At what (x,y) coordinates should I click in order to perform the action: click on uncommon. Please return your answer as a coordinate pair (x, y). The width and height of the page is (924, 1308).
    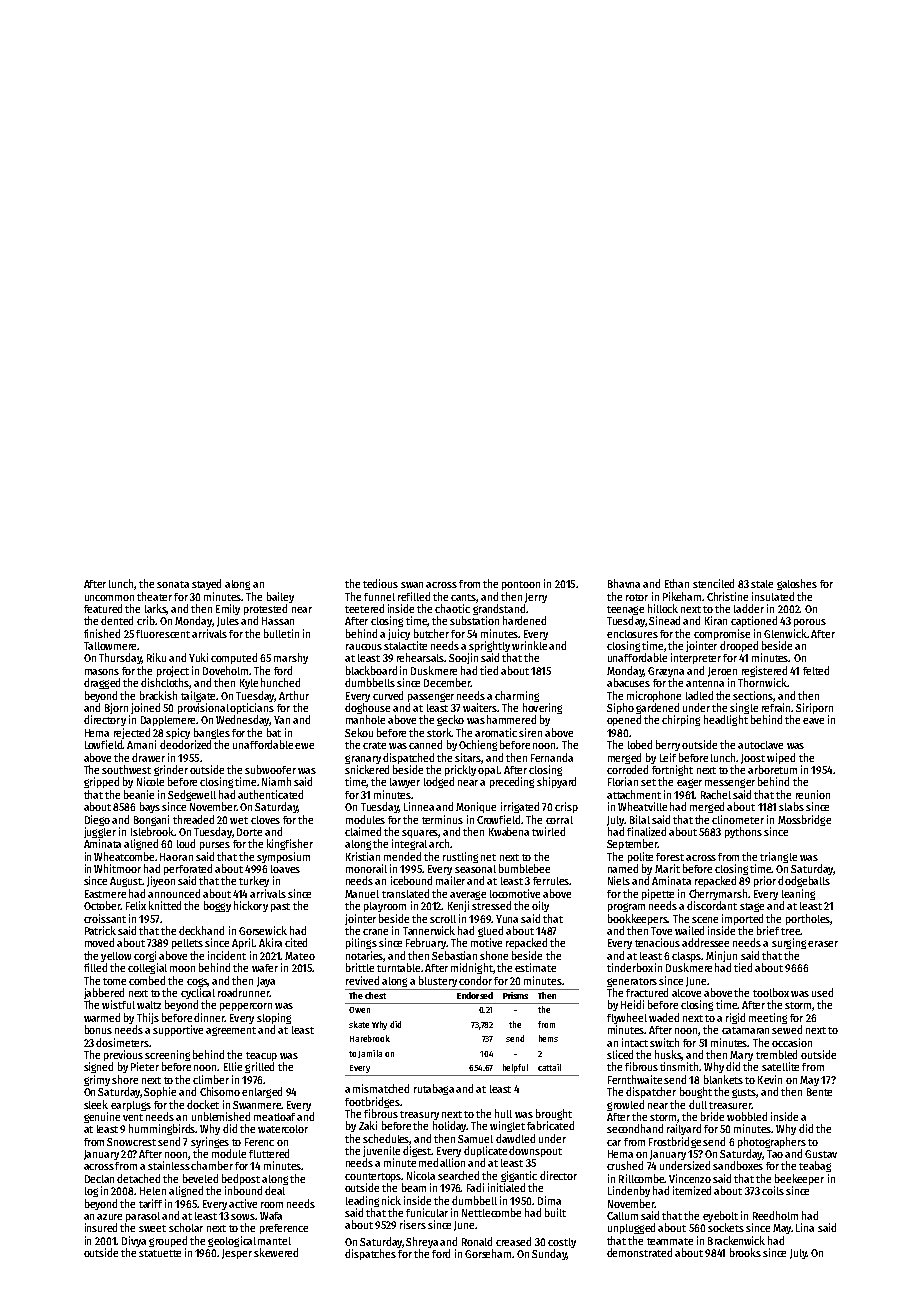
    Looking at the image, I should click on (109, 598).
